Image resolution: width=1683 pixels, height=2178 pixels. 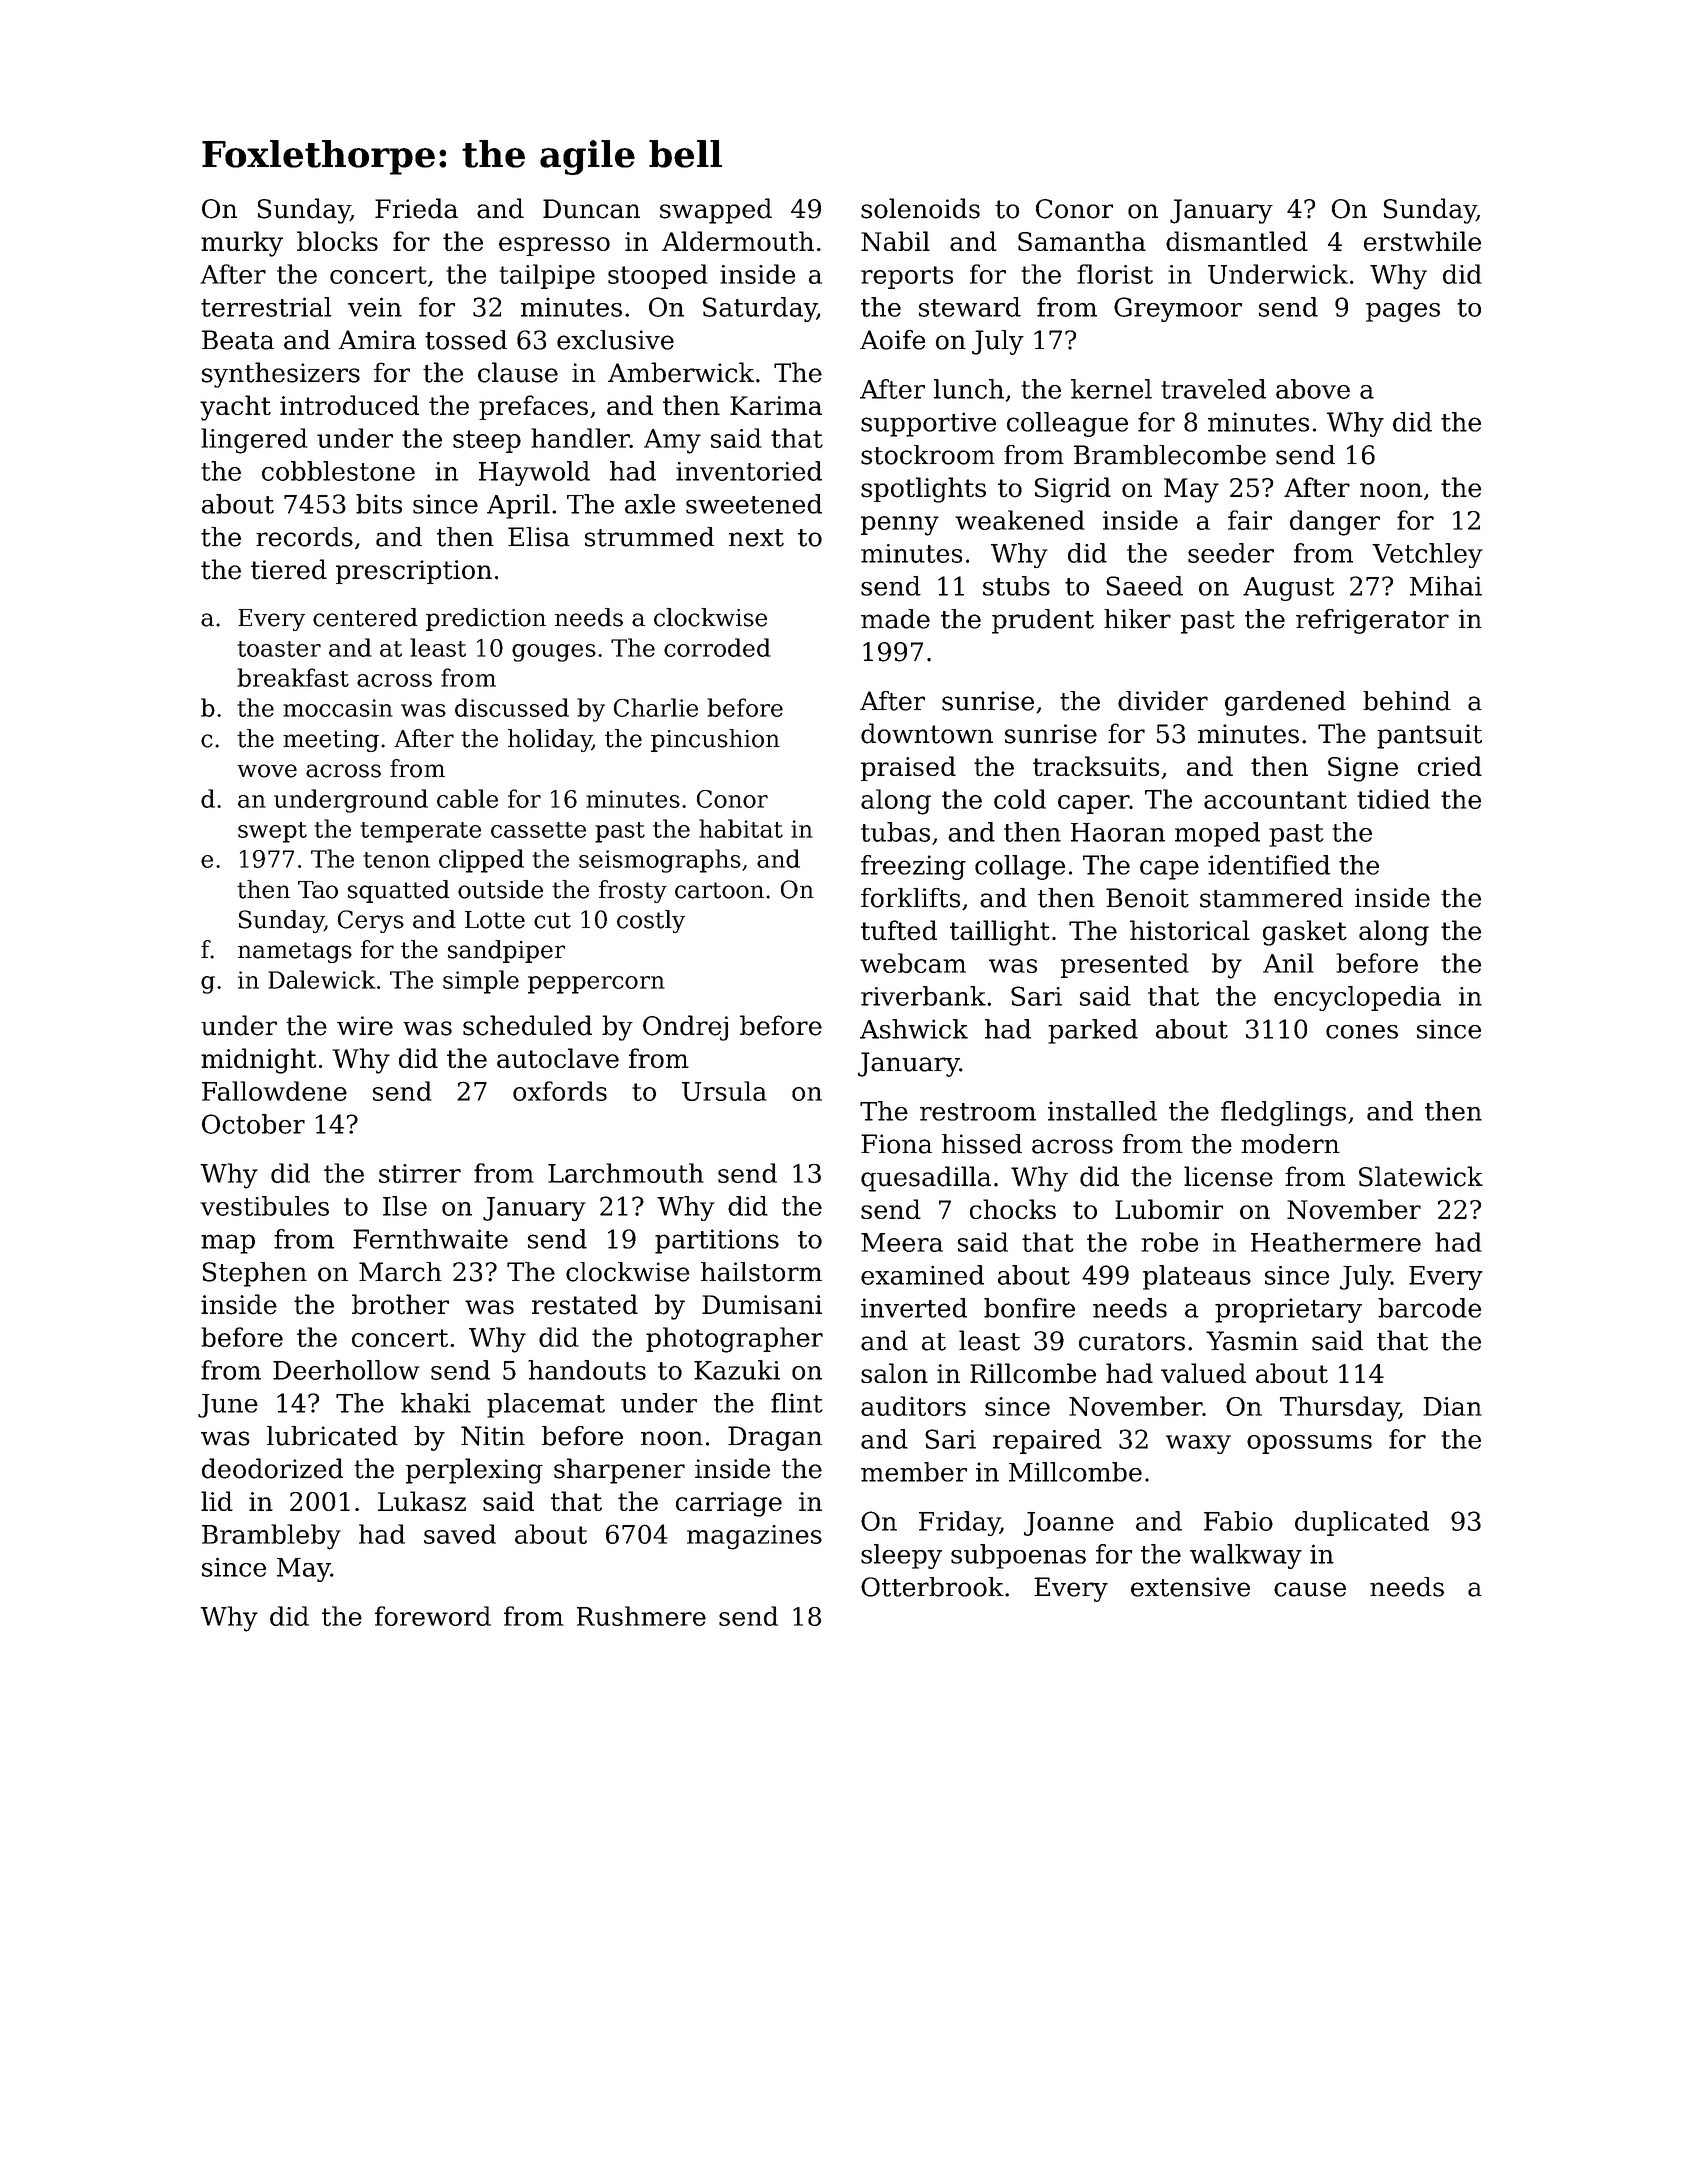 What do you see at coordinates (978, 1112) in the page?
I see `restroom` at bounding box center [978, 1112].
